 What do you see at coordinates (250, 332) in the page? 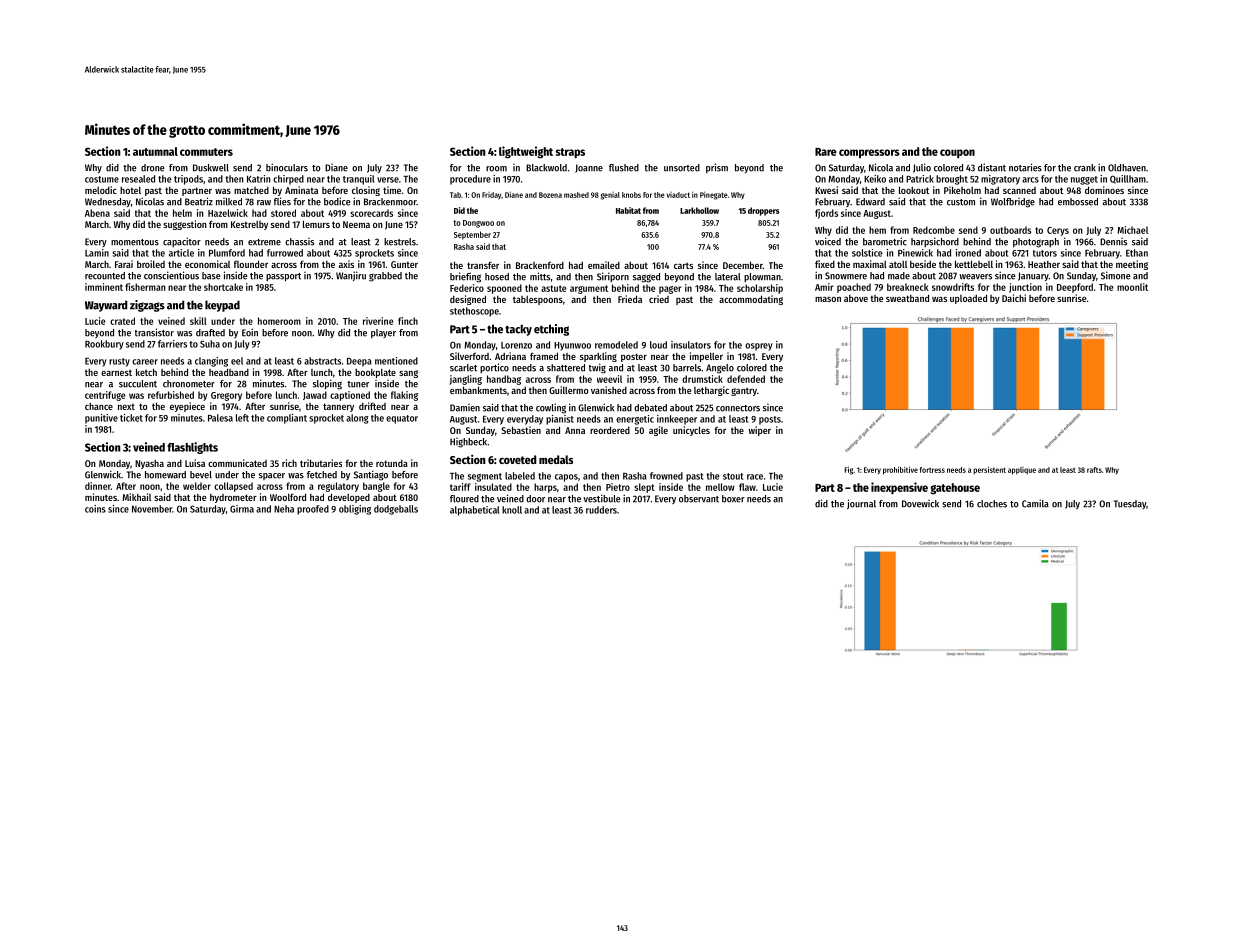
I see `Eoin` at bounding box center [250, 332].
